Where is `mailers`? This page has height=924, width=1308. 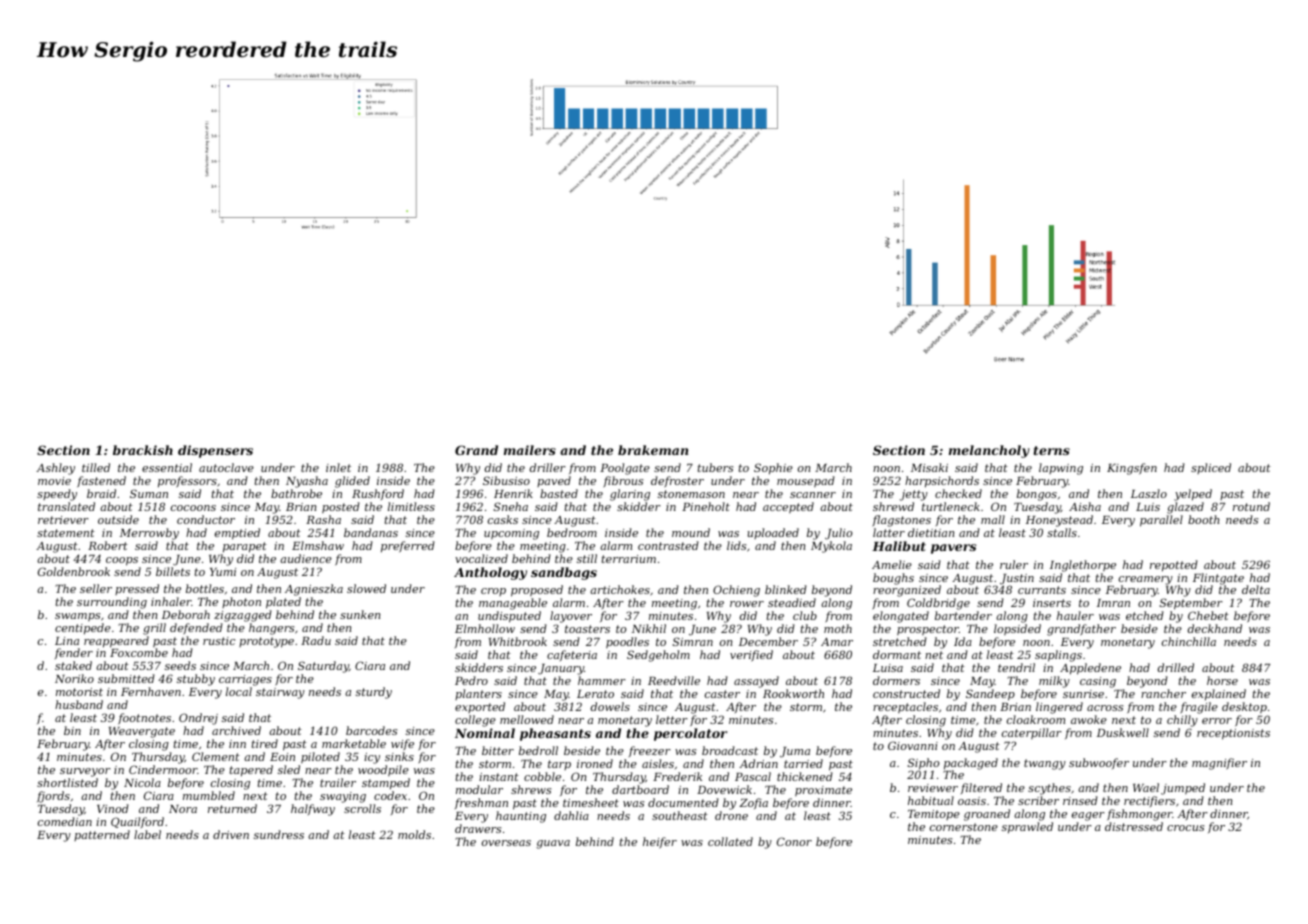
mailers is located at coordinates (530, 450).
